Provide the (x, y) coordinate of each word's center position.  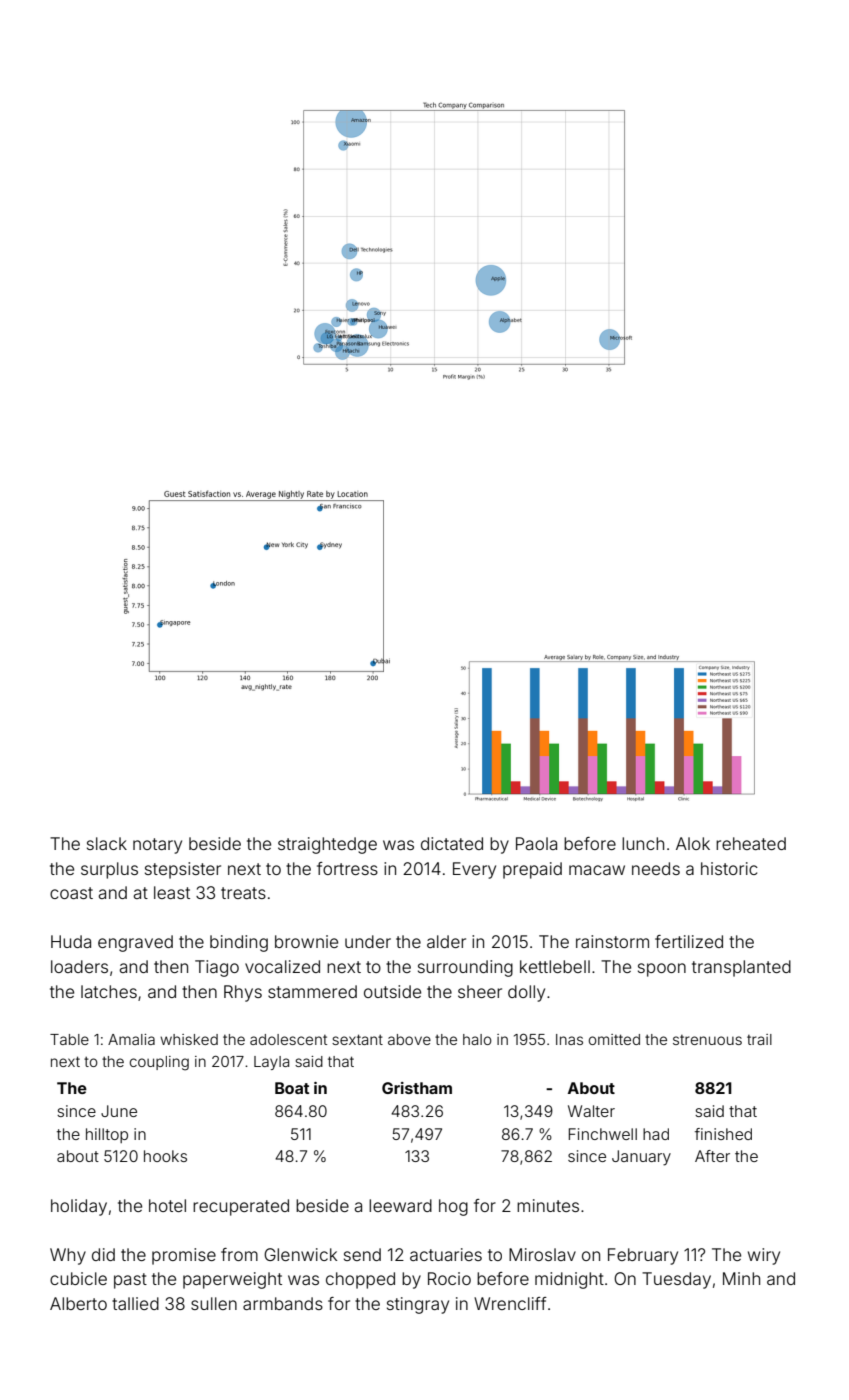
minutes (548, 1205)
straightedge (327, 845)
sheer (480, 991)
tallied (135, 1303)
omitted (614, 1039)
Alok (693, 843)
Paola (536, 843)
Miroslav (542, 1254)
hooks (165, 1156)
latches (109, 991)
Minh (741, 1278)
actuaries (446, 1254)
